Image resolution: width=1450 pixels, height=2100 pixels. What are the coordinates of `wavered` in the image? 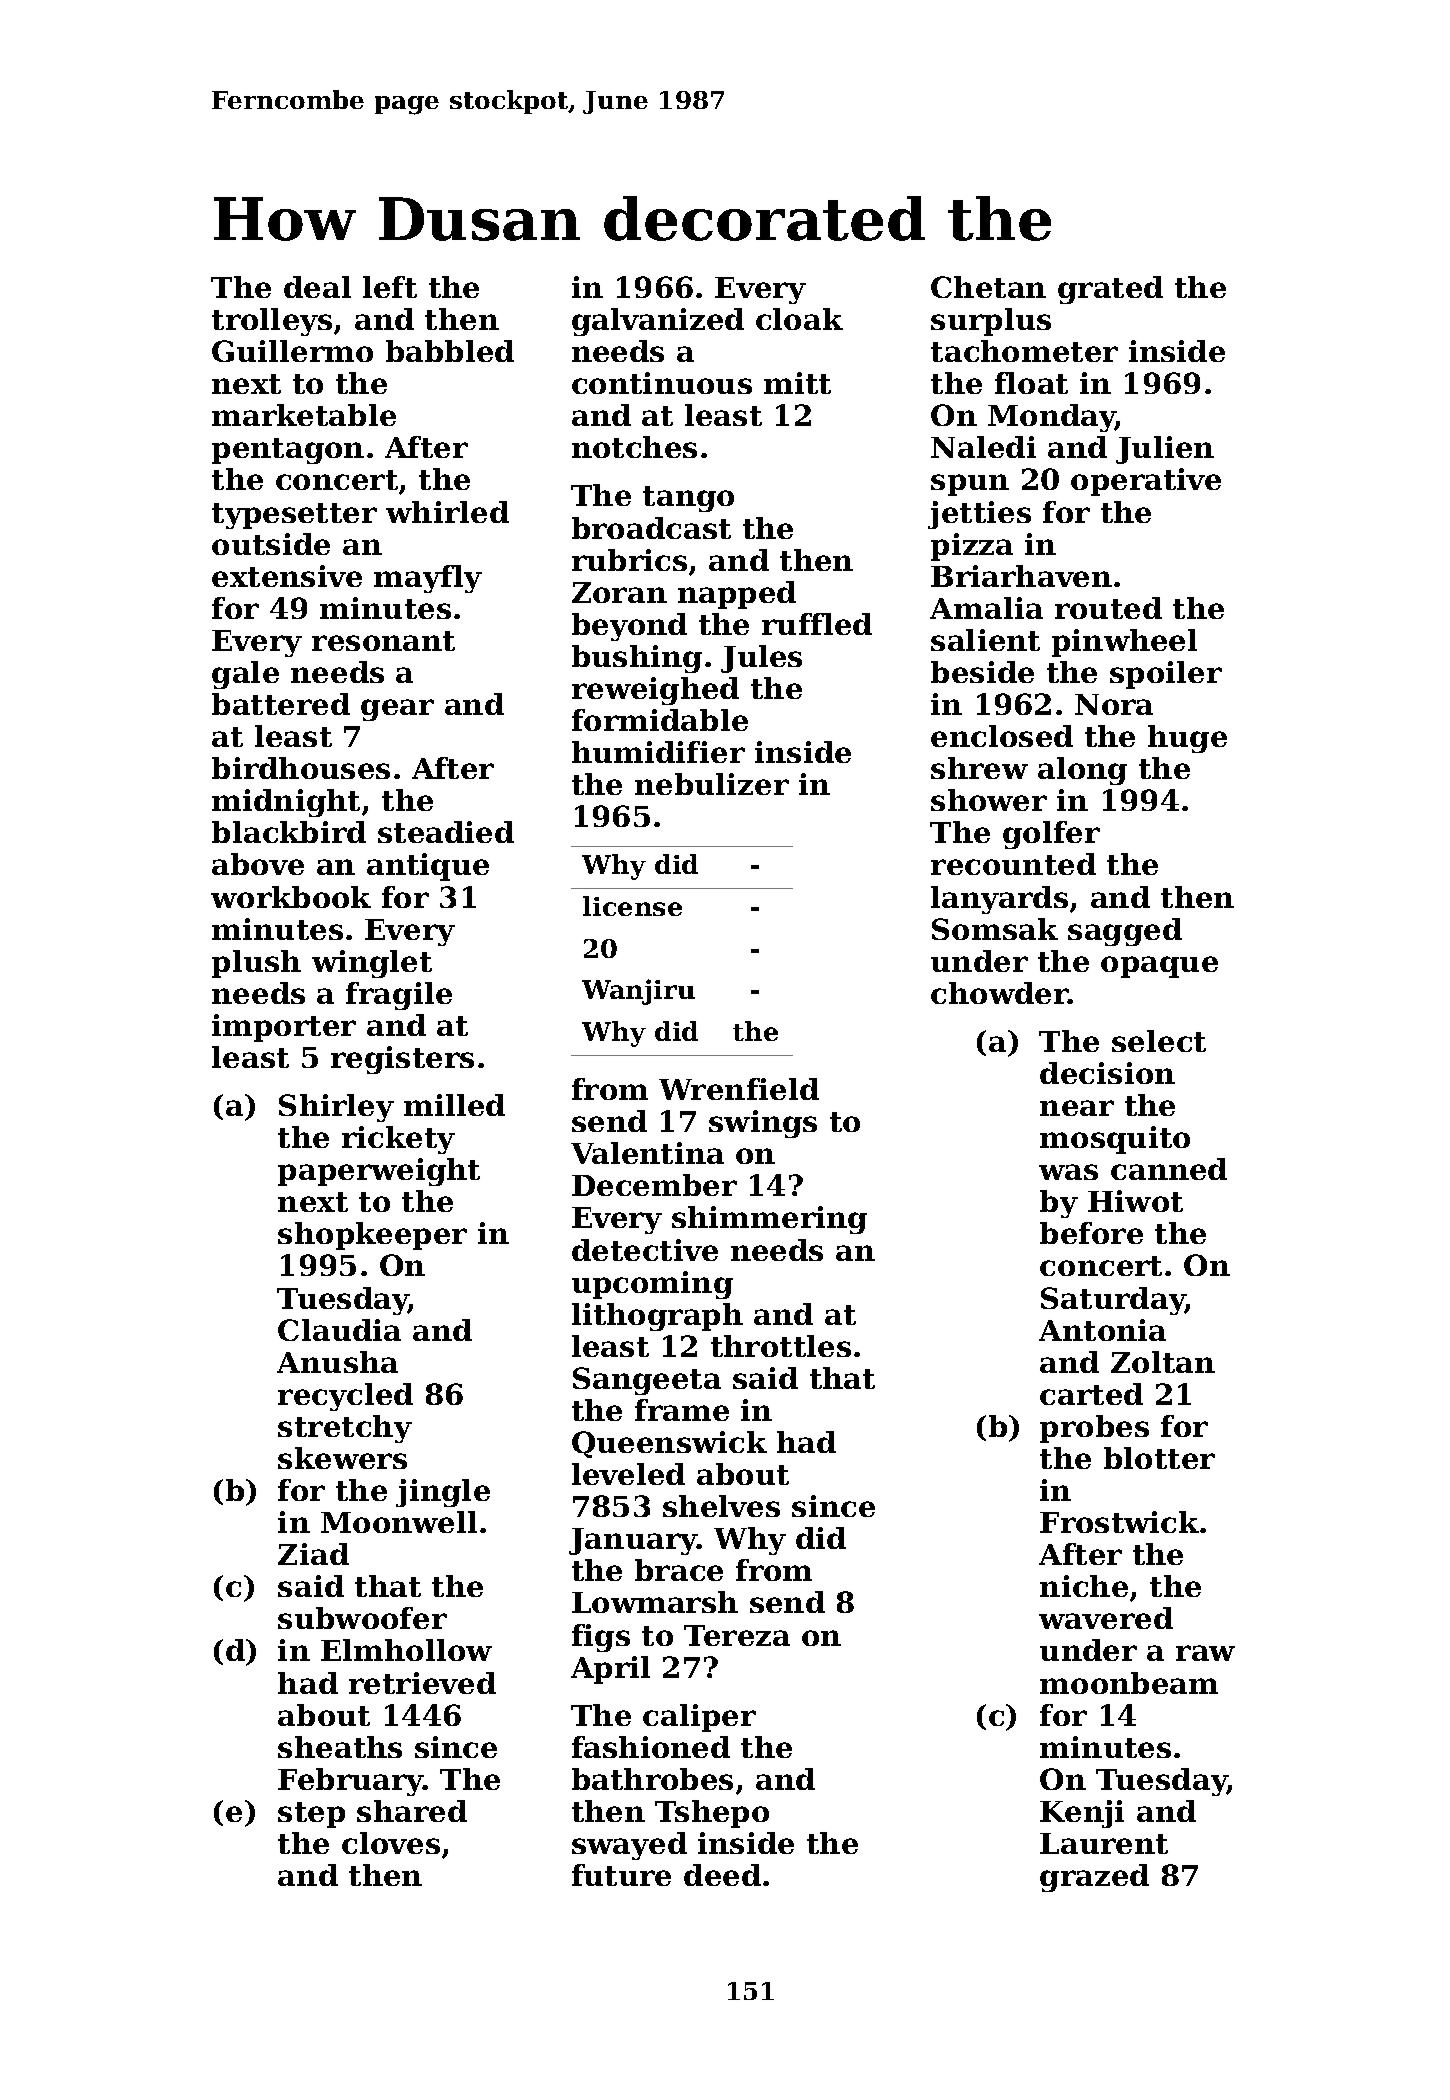 It's located at (1106, 1618).
